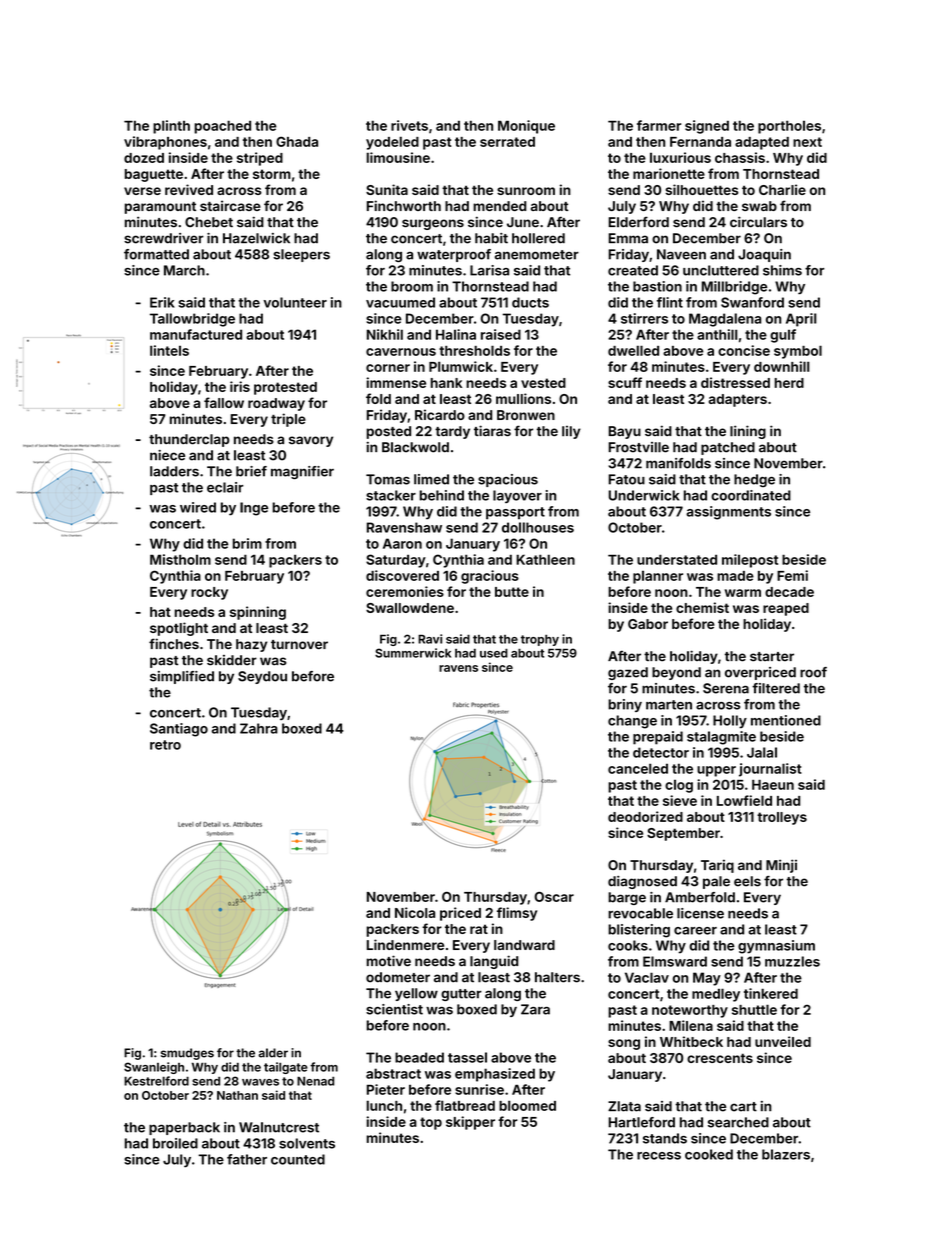 This screenshot has width=952, height=1233. Describe the element at coordinates (789, 127) in the screenshot. I see `portholes` at that location.
